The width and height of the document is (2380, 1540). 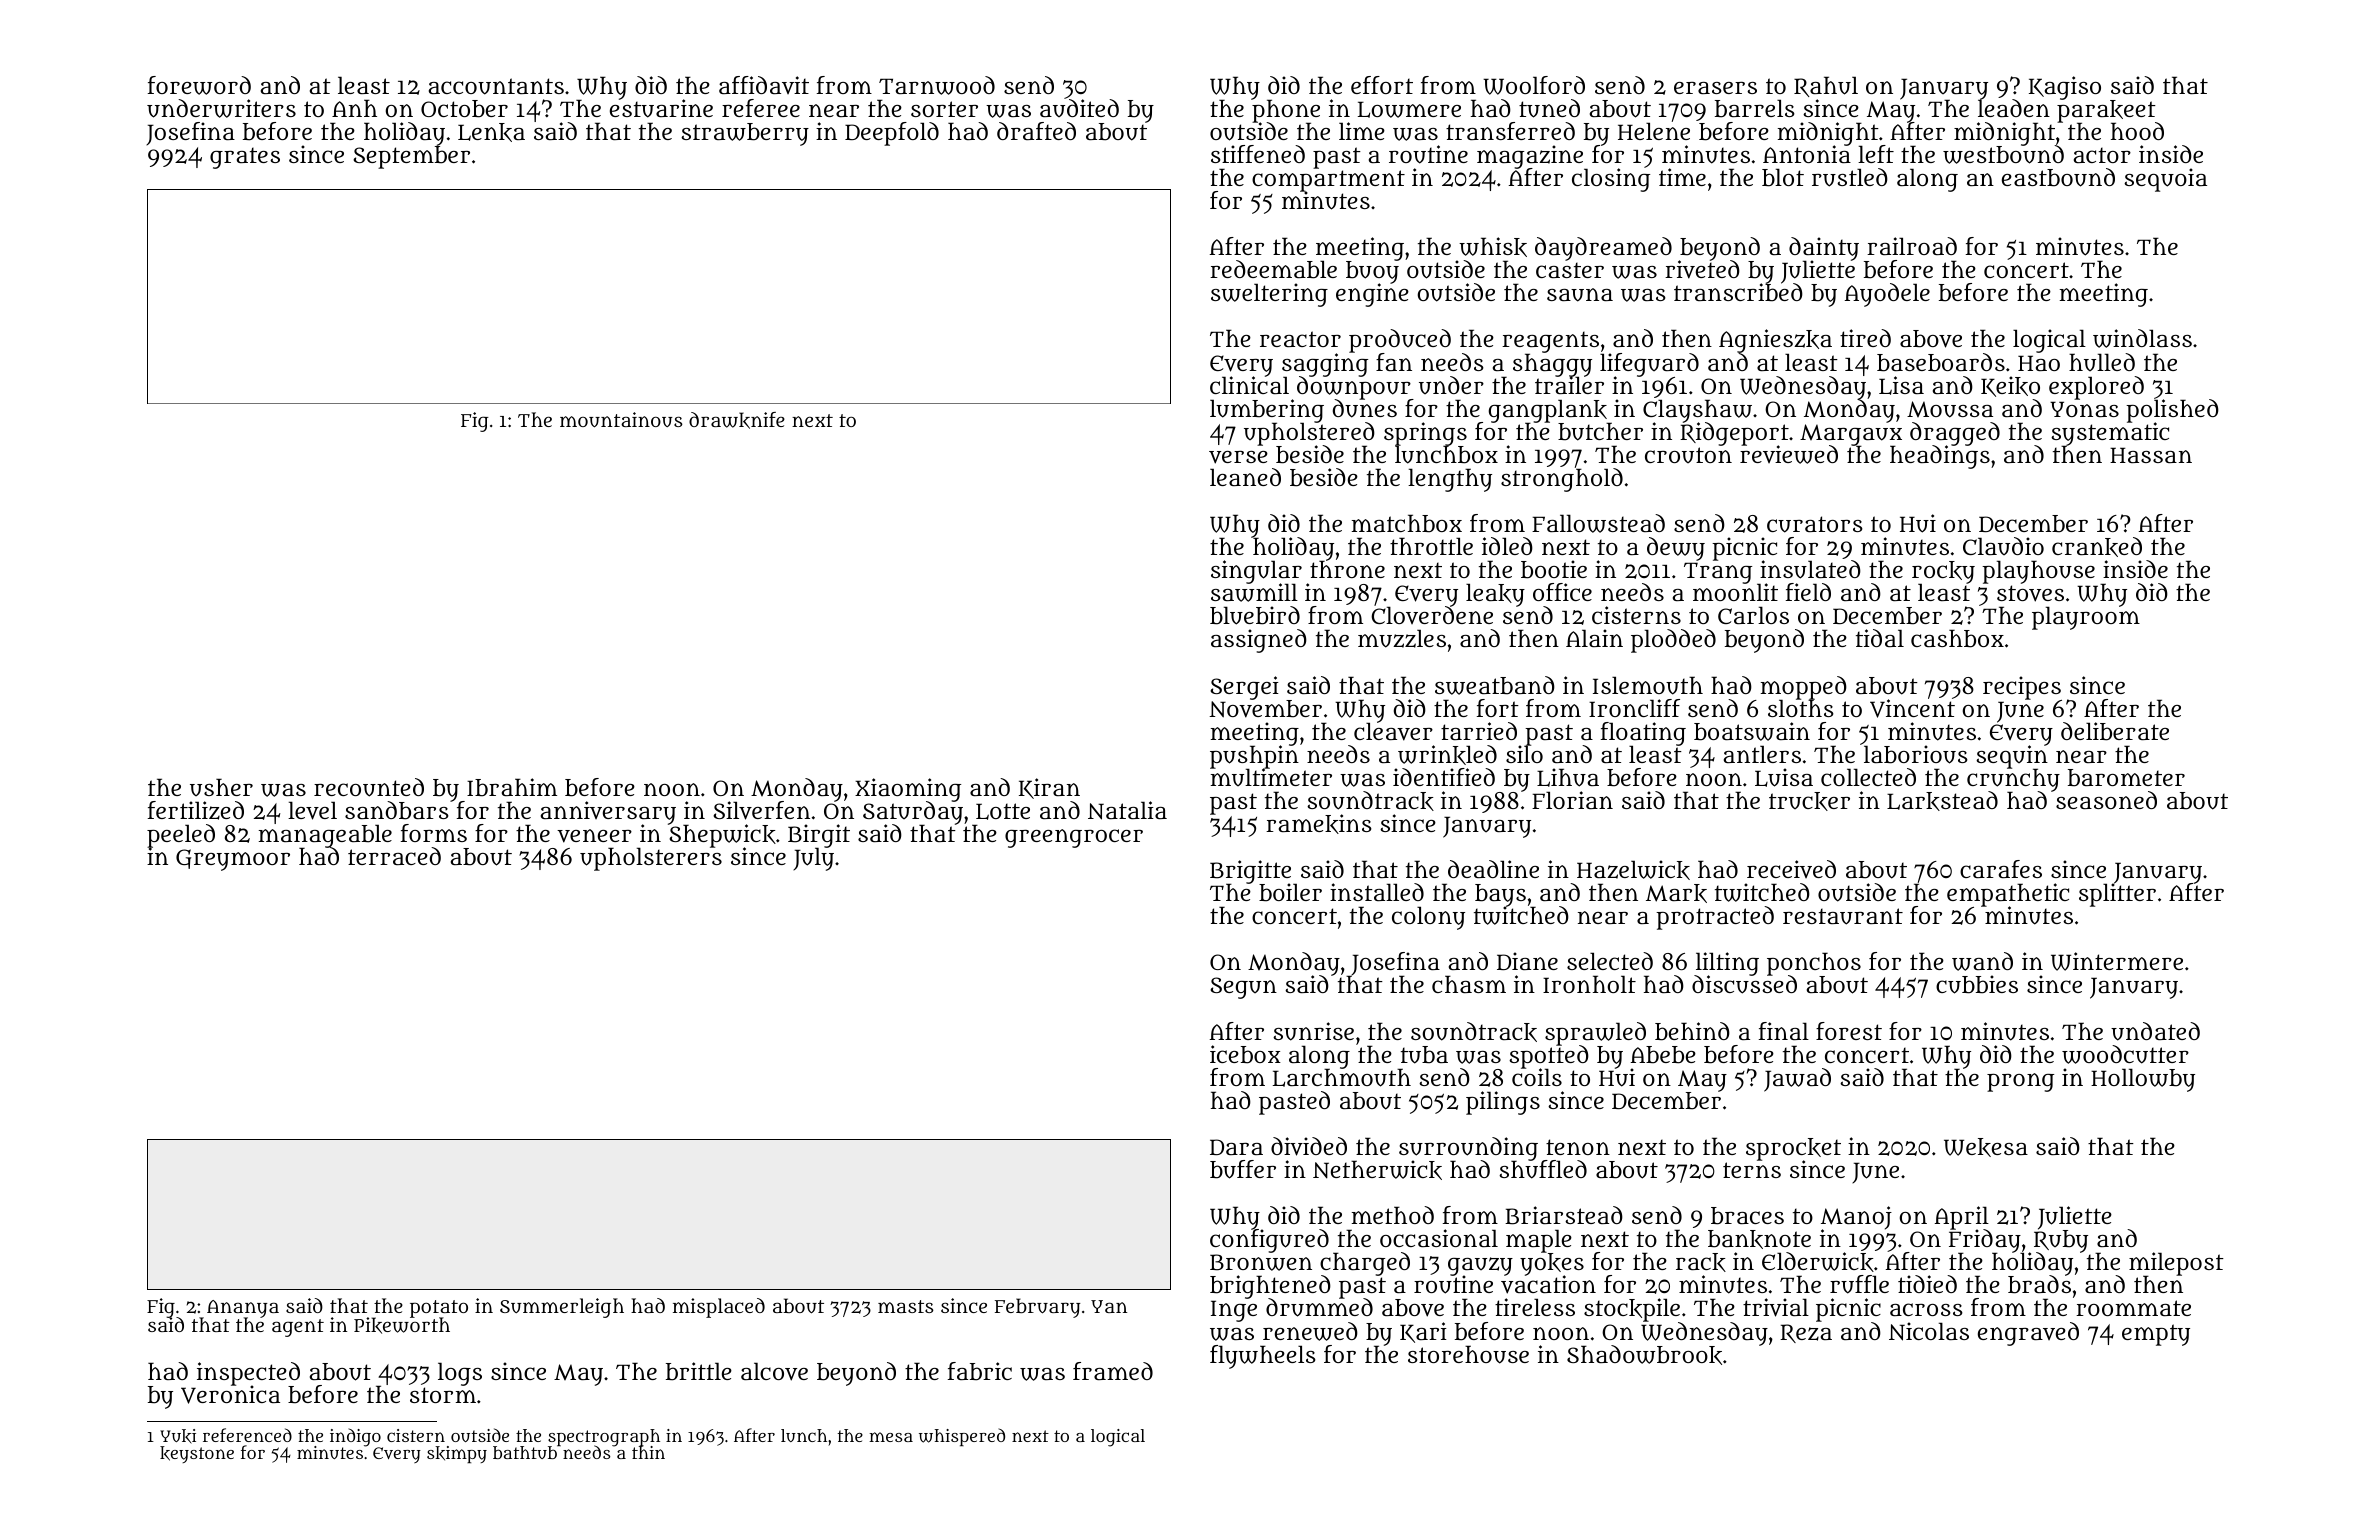 What do you see at coordinates (394, 856) in the document?
I see `terraced` at bounding box center [394, 856].
